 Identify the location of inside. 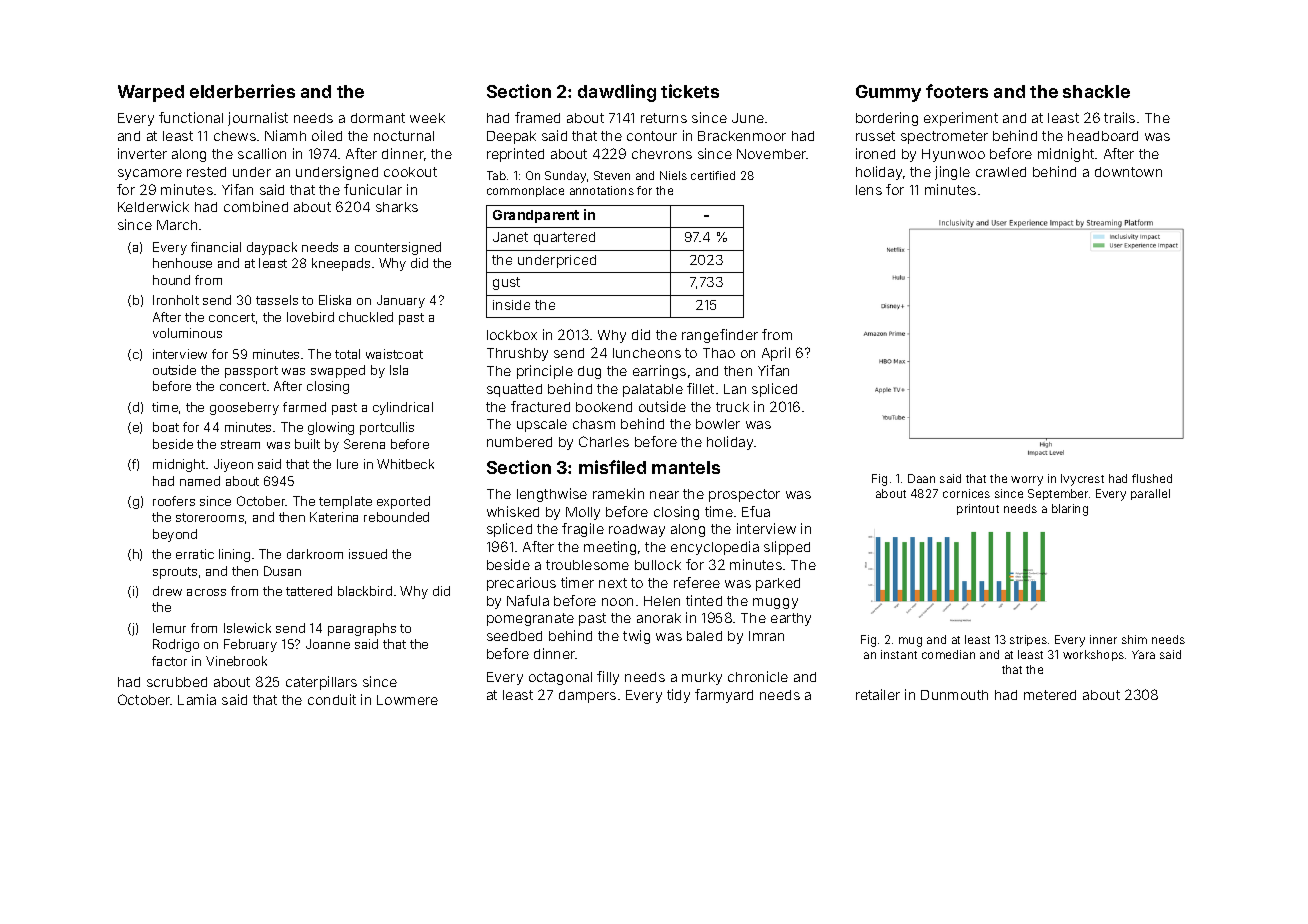
(511, 305).
